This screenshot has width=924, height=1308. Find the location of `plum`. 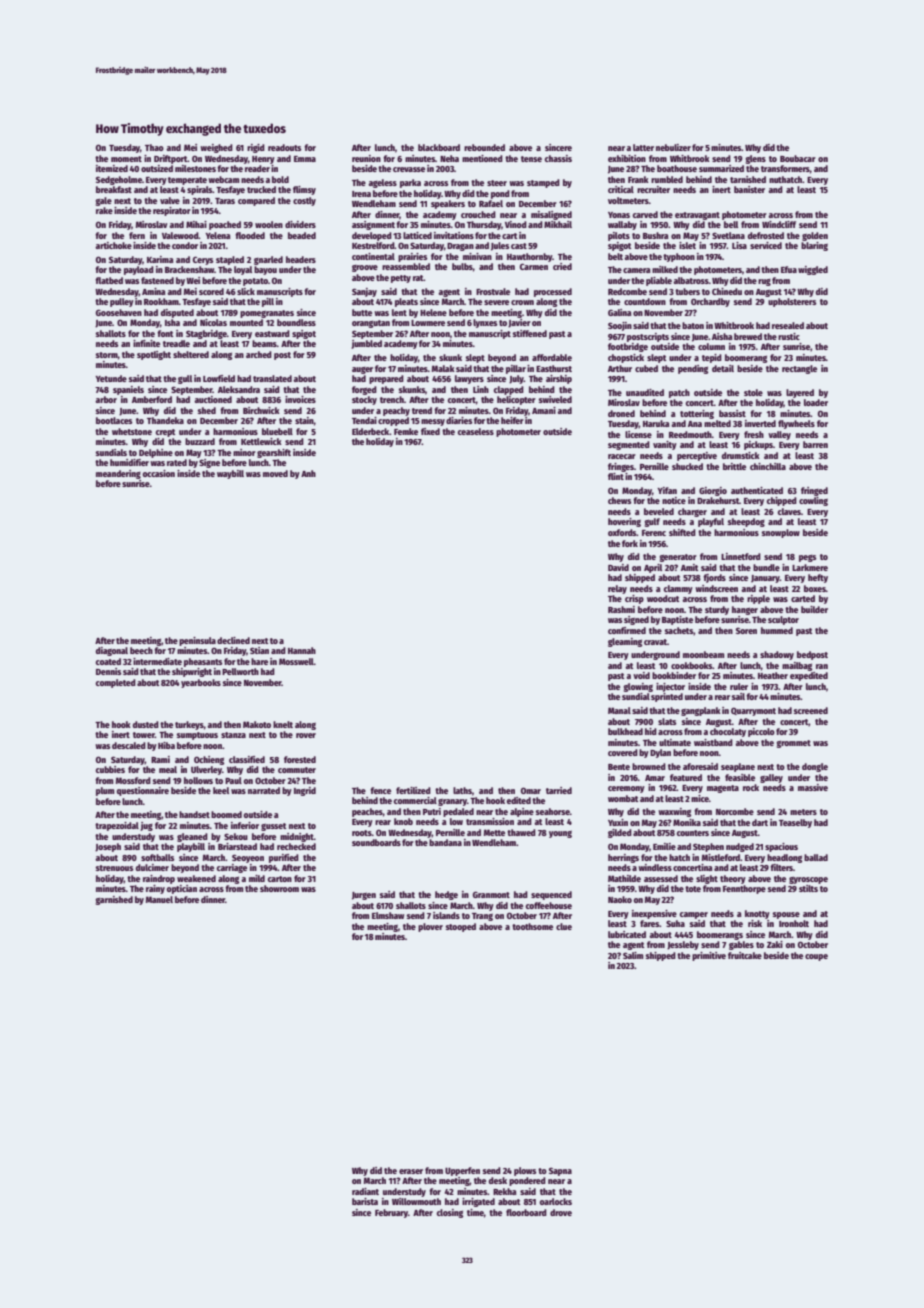

plum is located at coordinates (105, 791).
